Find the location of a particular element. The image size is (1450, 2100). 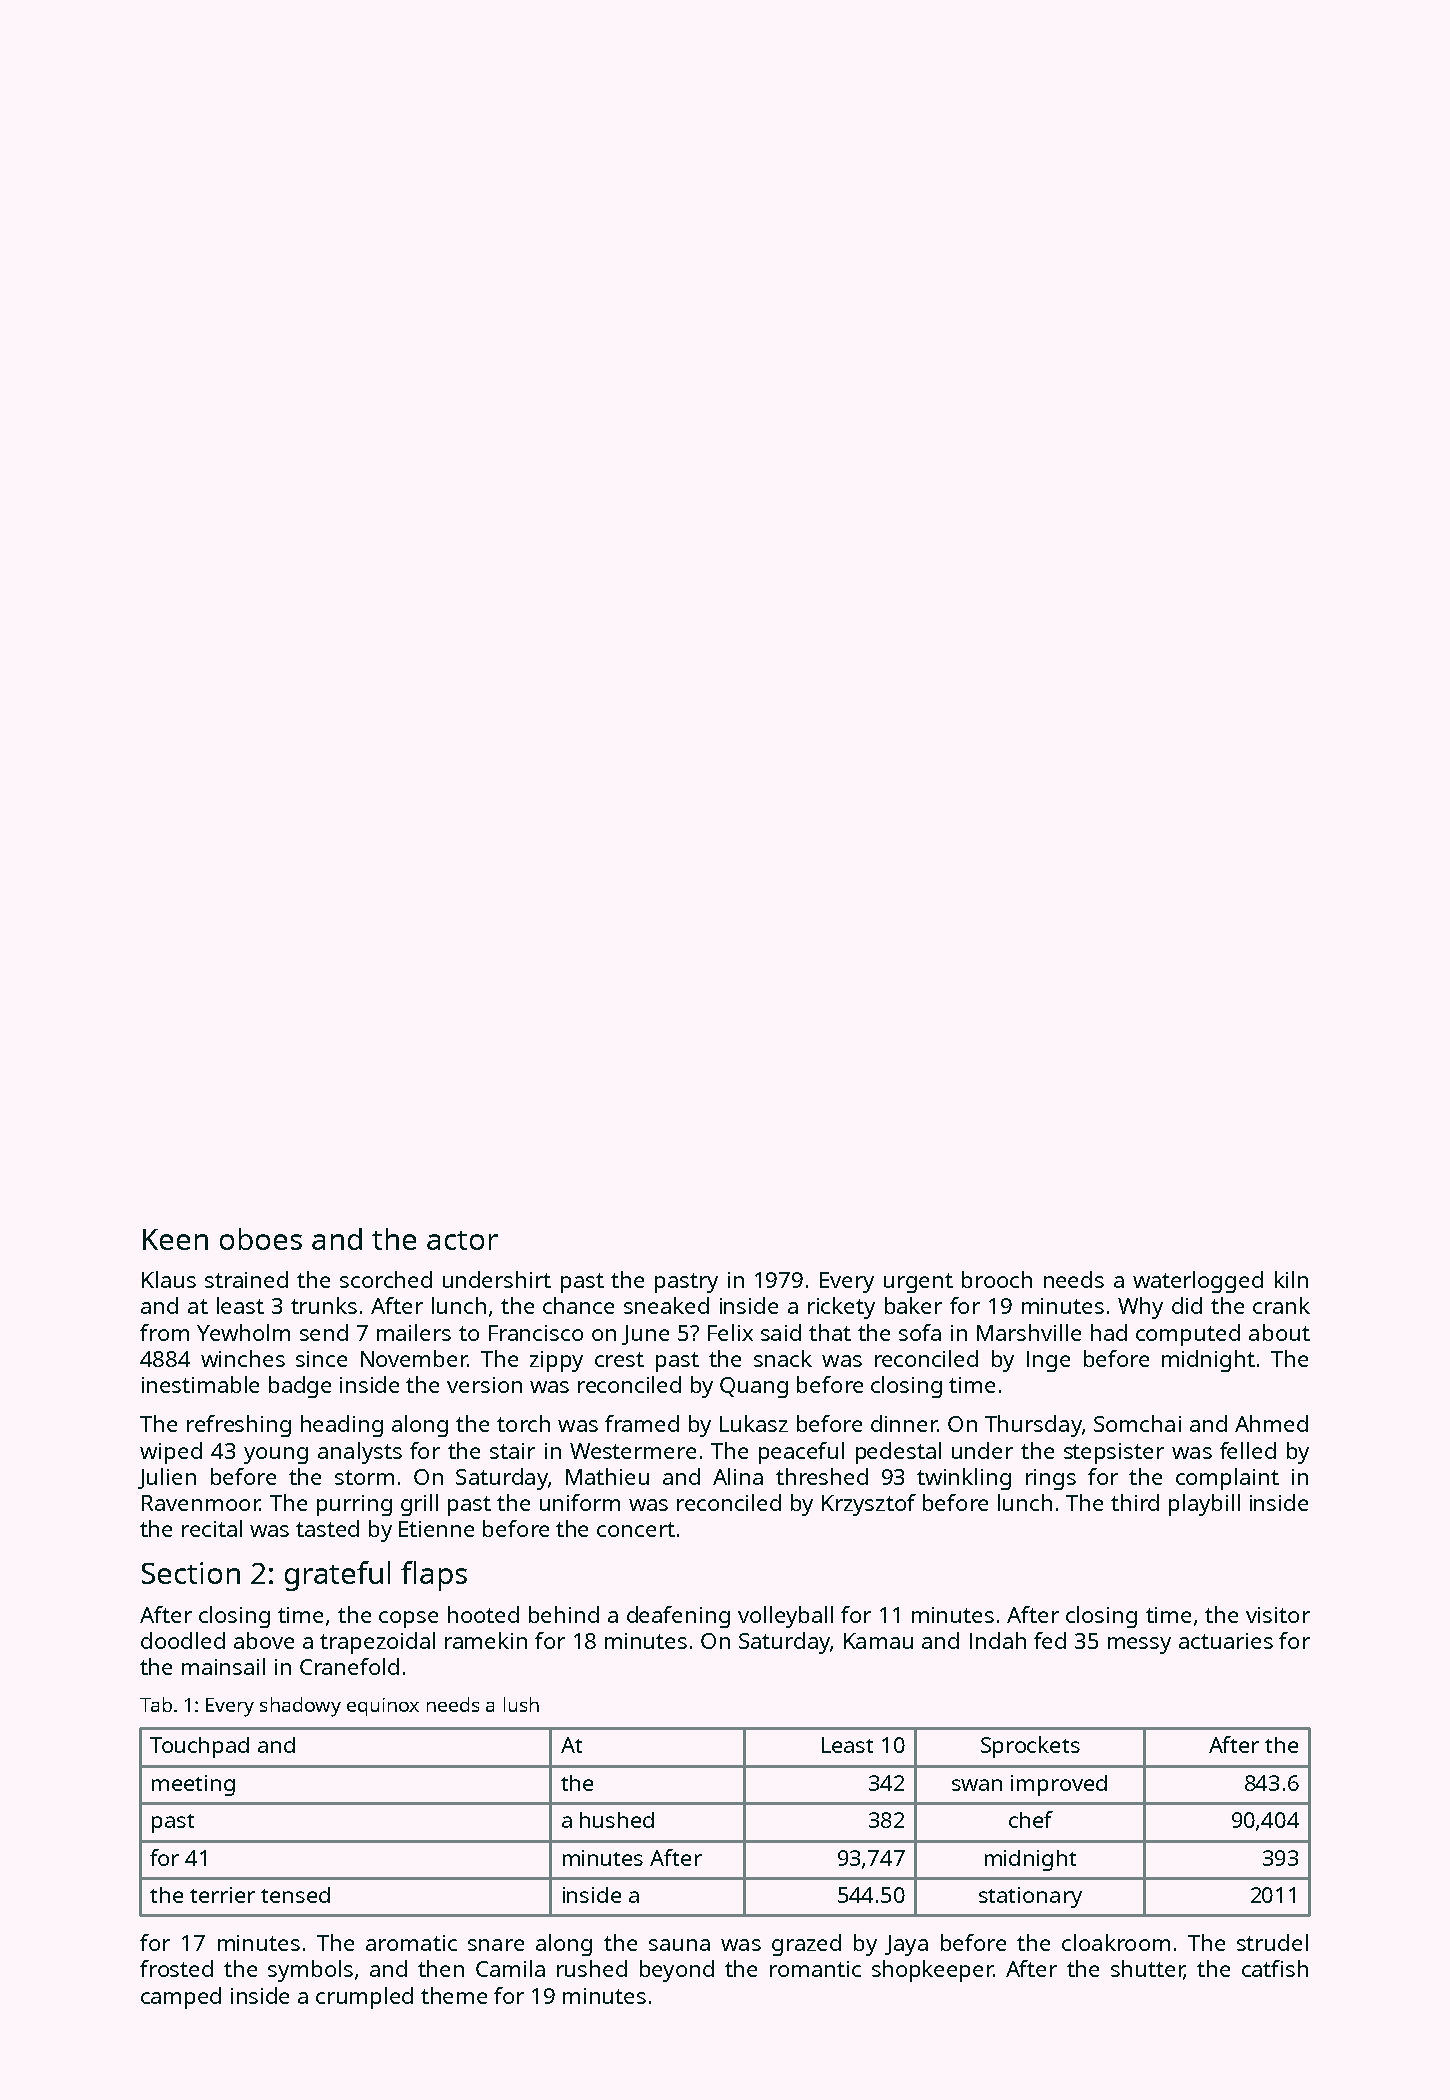

improved is located at coordinates (1059, 1785).
